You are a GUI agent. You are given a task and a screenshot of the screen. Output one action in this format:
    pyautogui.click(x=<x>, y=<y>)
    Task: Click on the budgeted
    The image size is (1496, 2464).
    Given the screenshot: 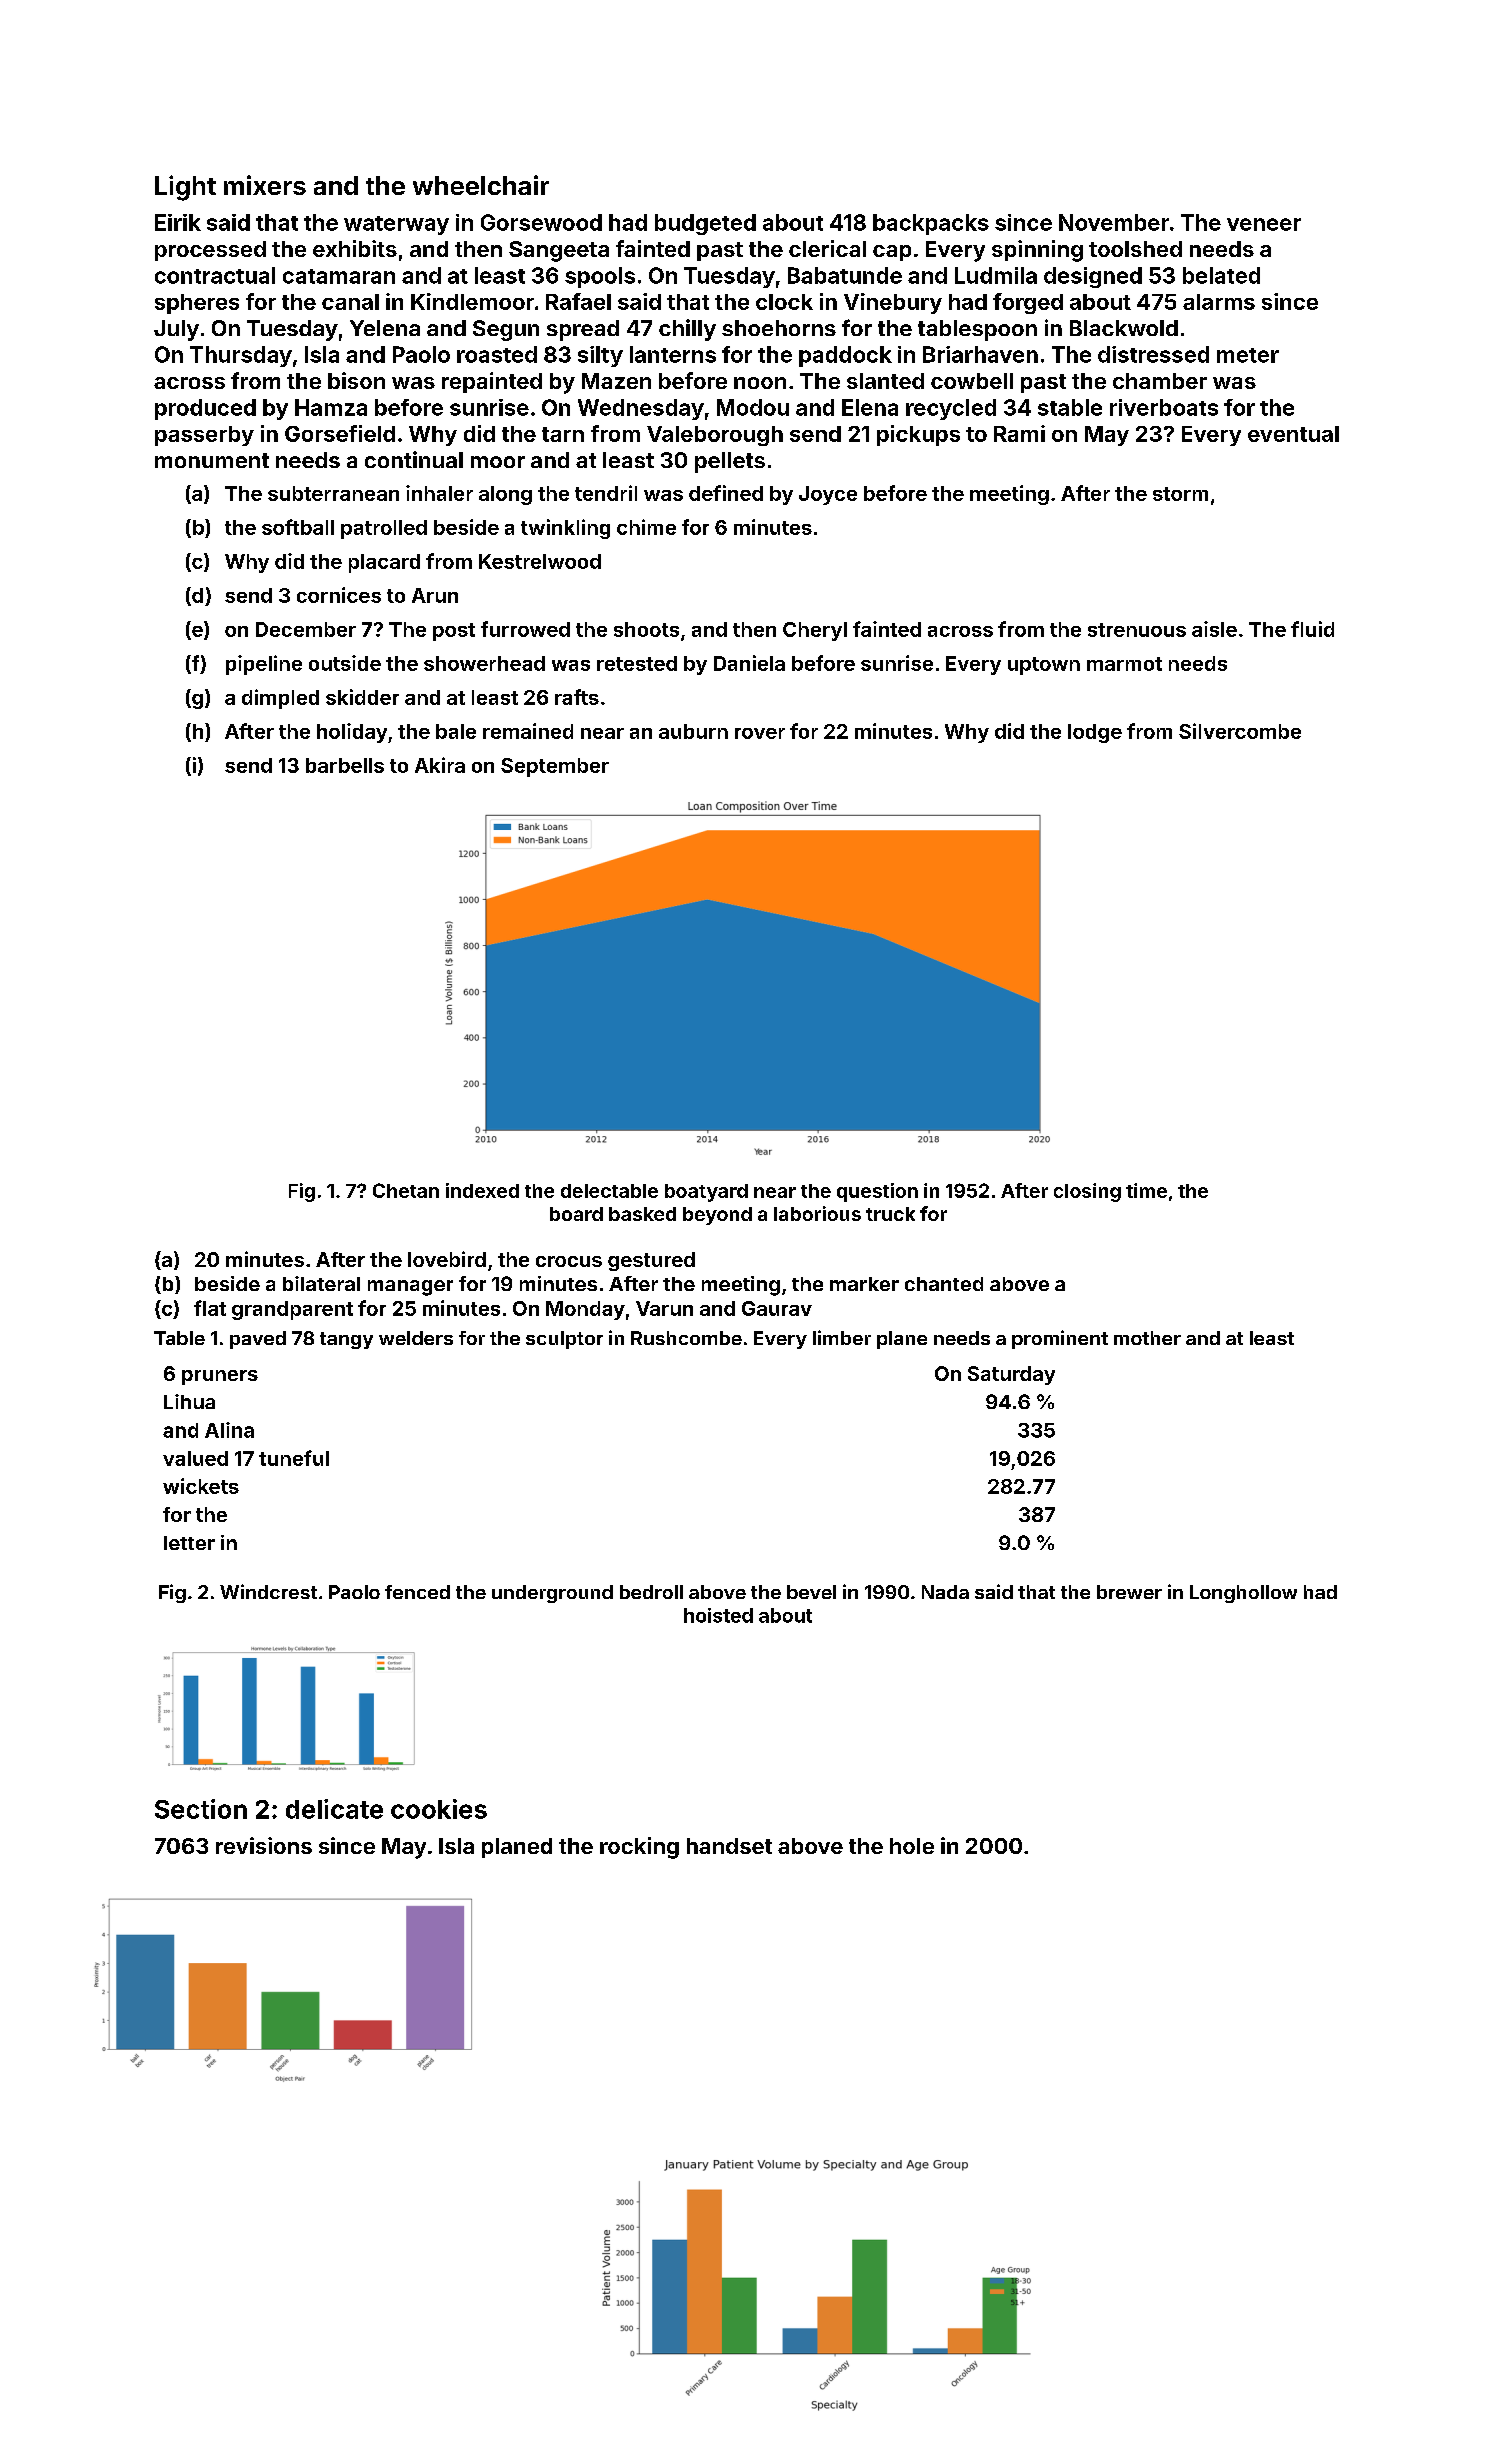 What is the action you would take?
    pyautogui.click(x=705, y=224)
